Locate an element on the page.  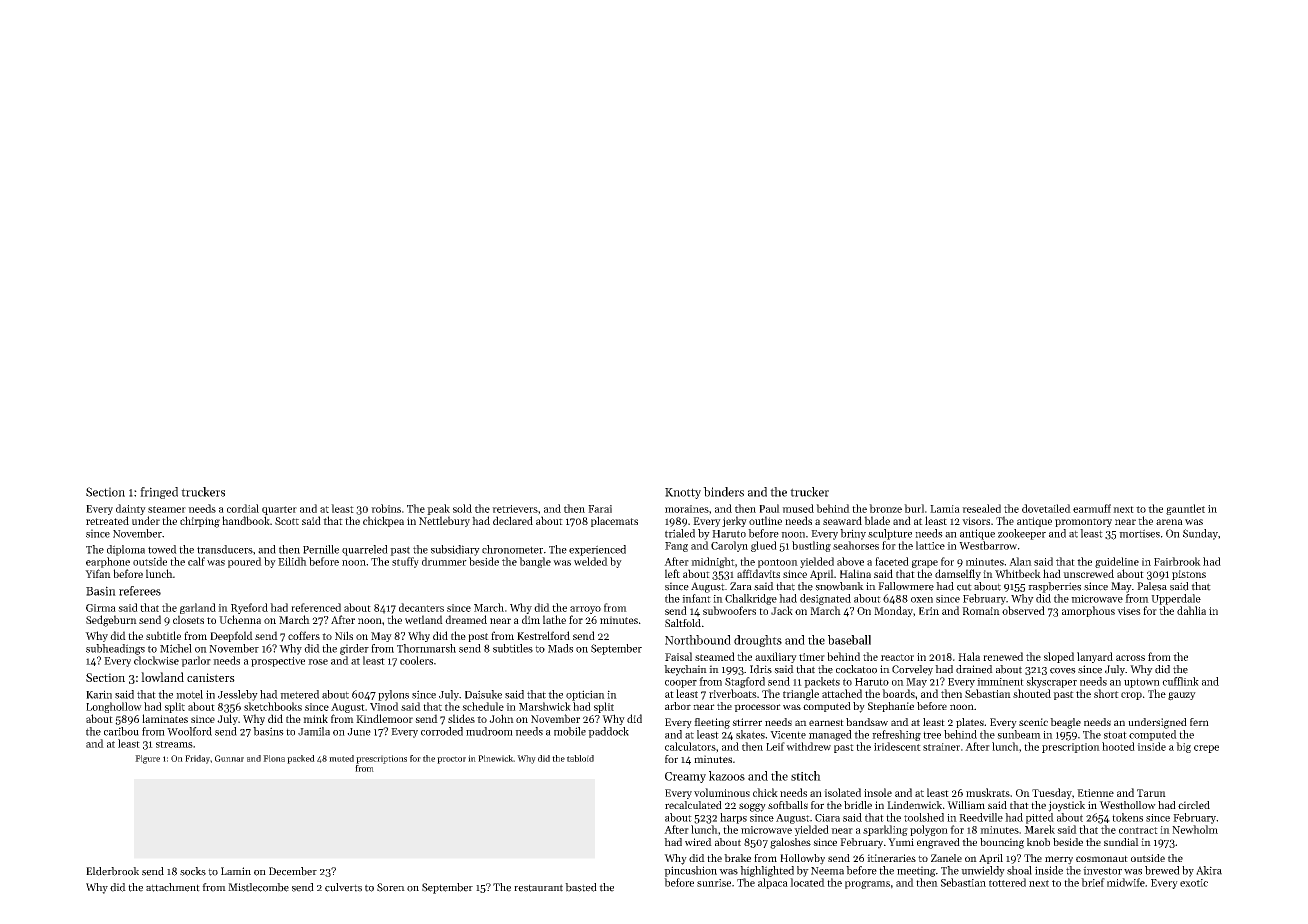
hooted is located at coordinates (1118, 746).
